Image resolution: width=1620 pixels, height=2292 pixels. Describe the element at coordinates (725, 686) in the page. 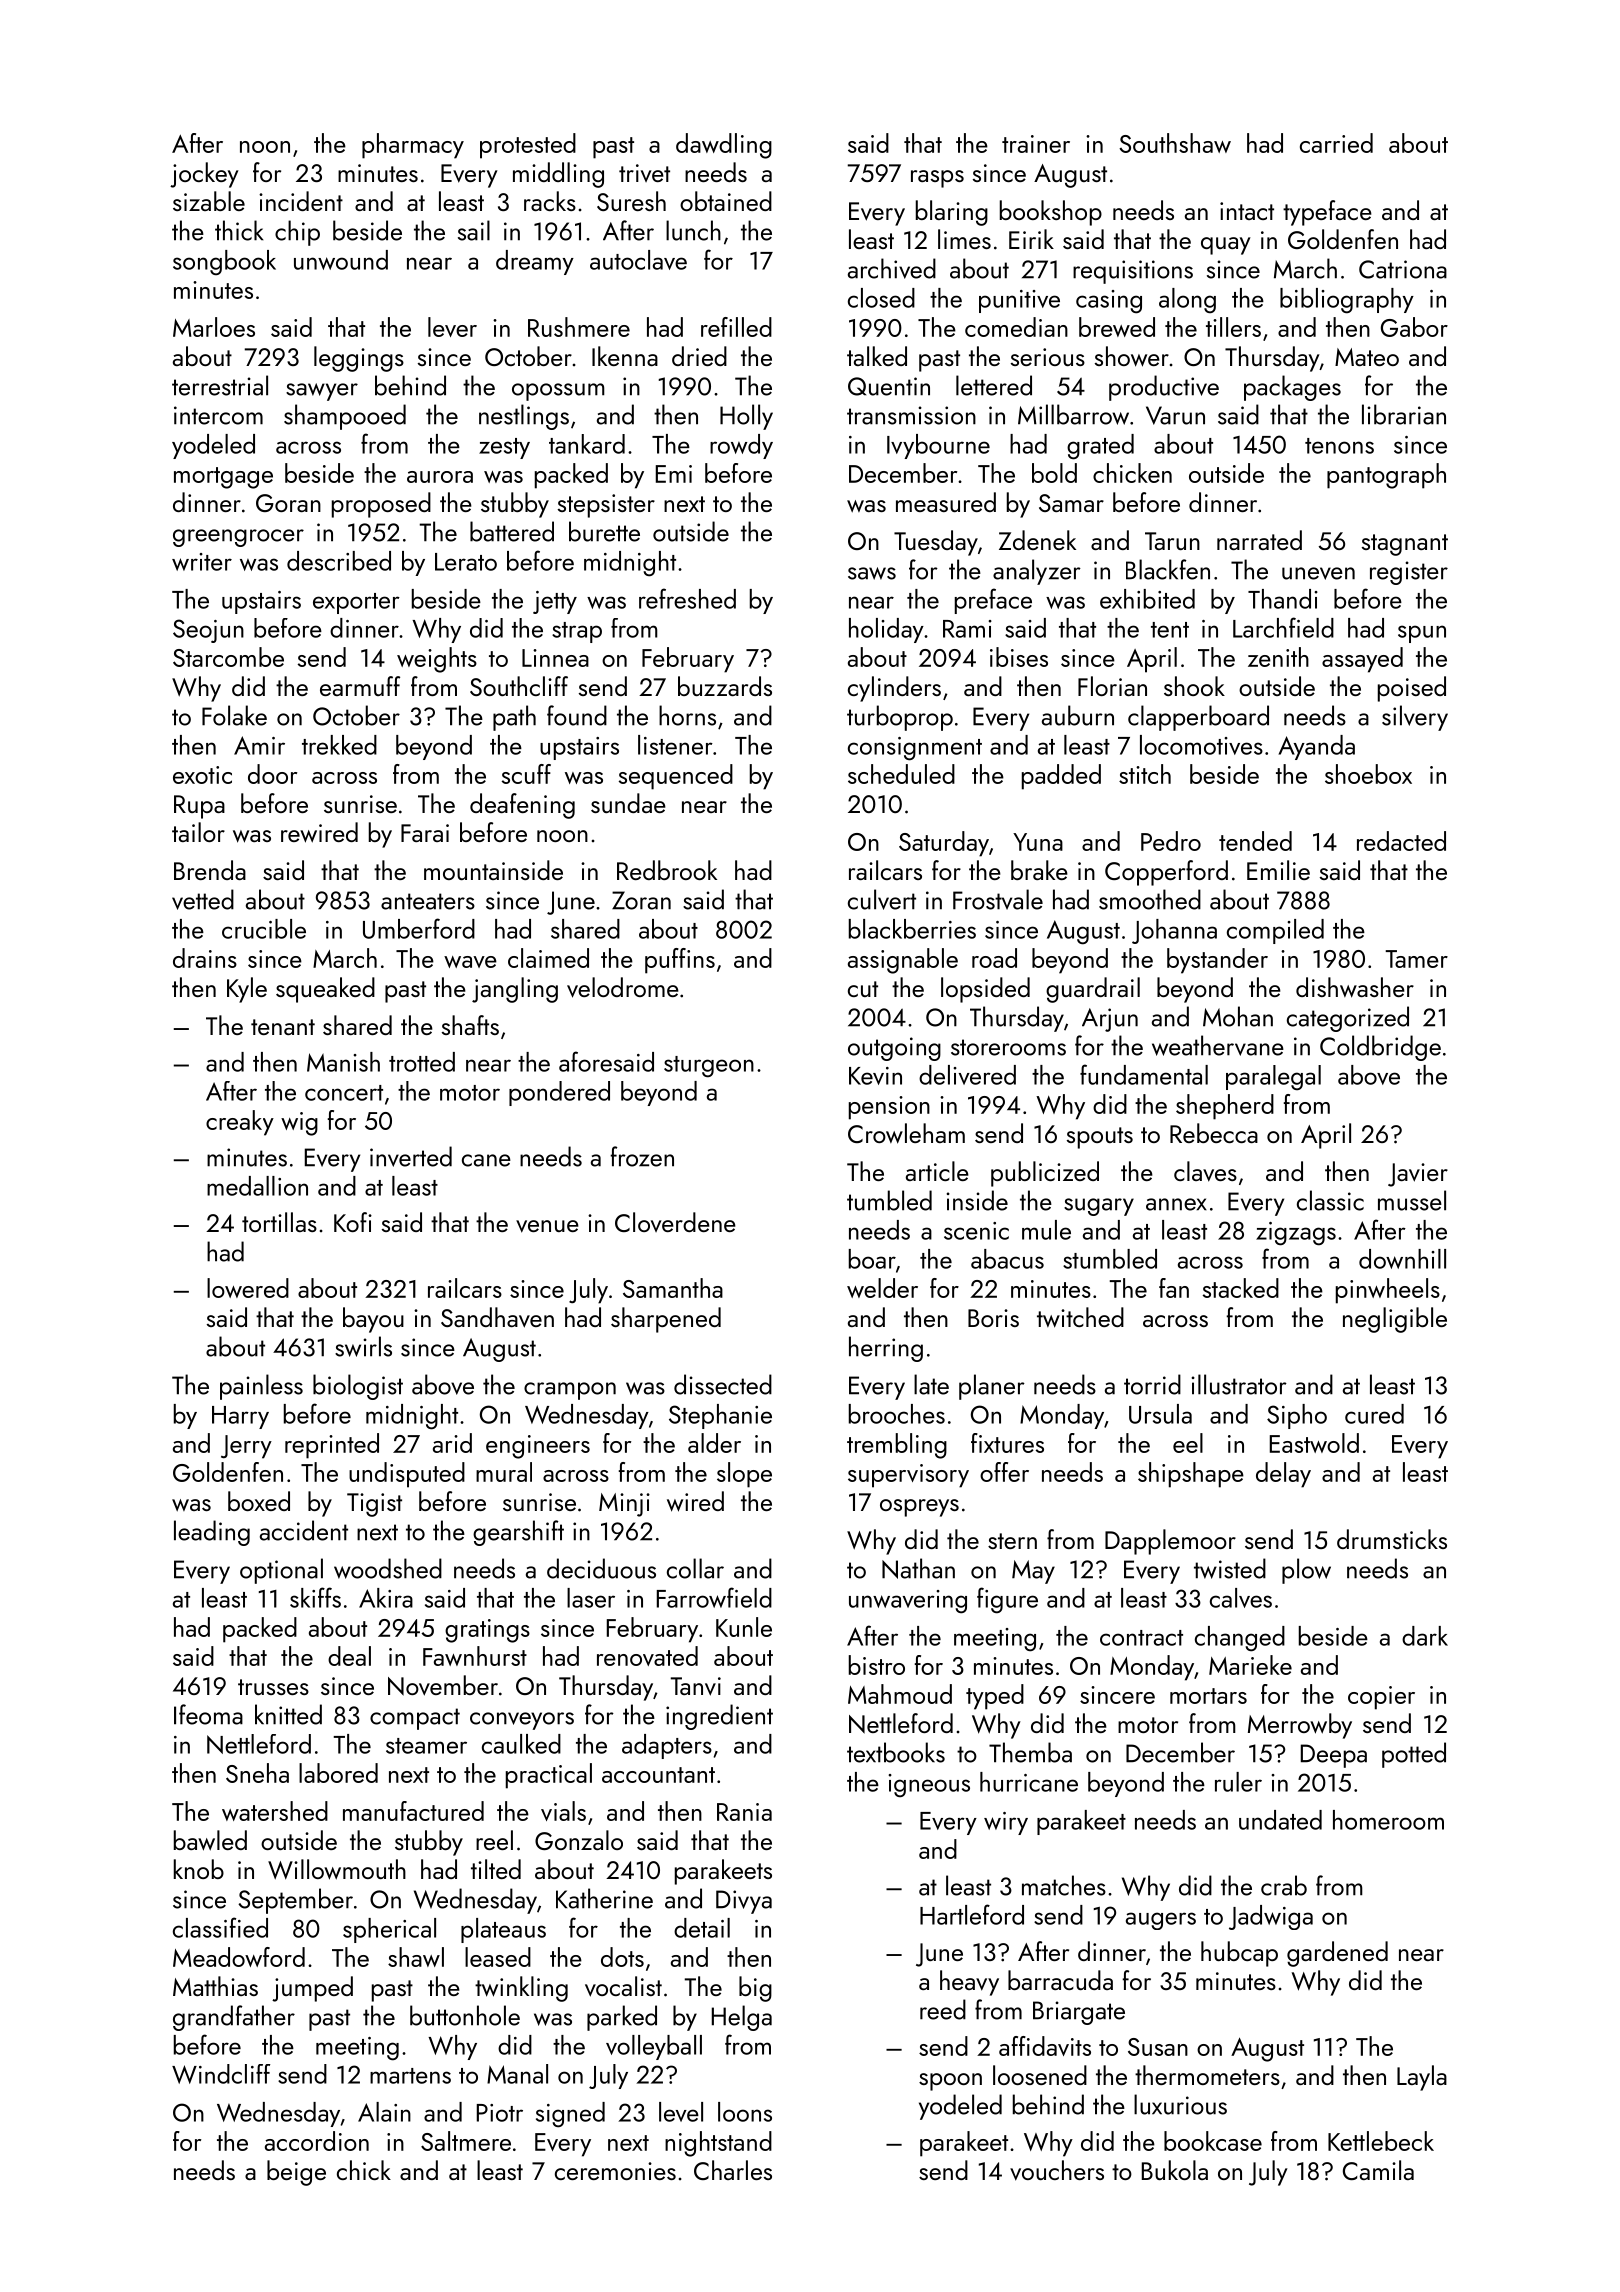

I see `buzzards` at that location.
